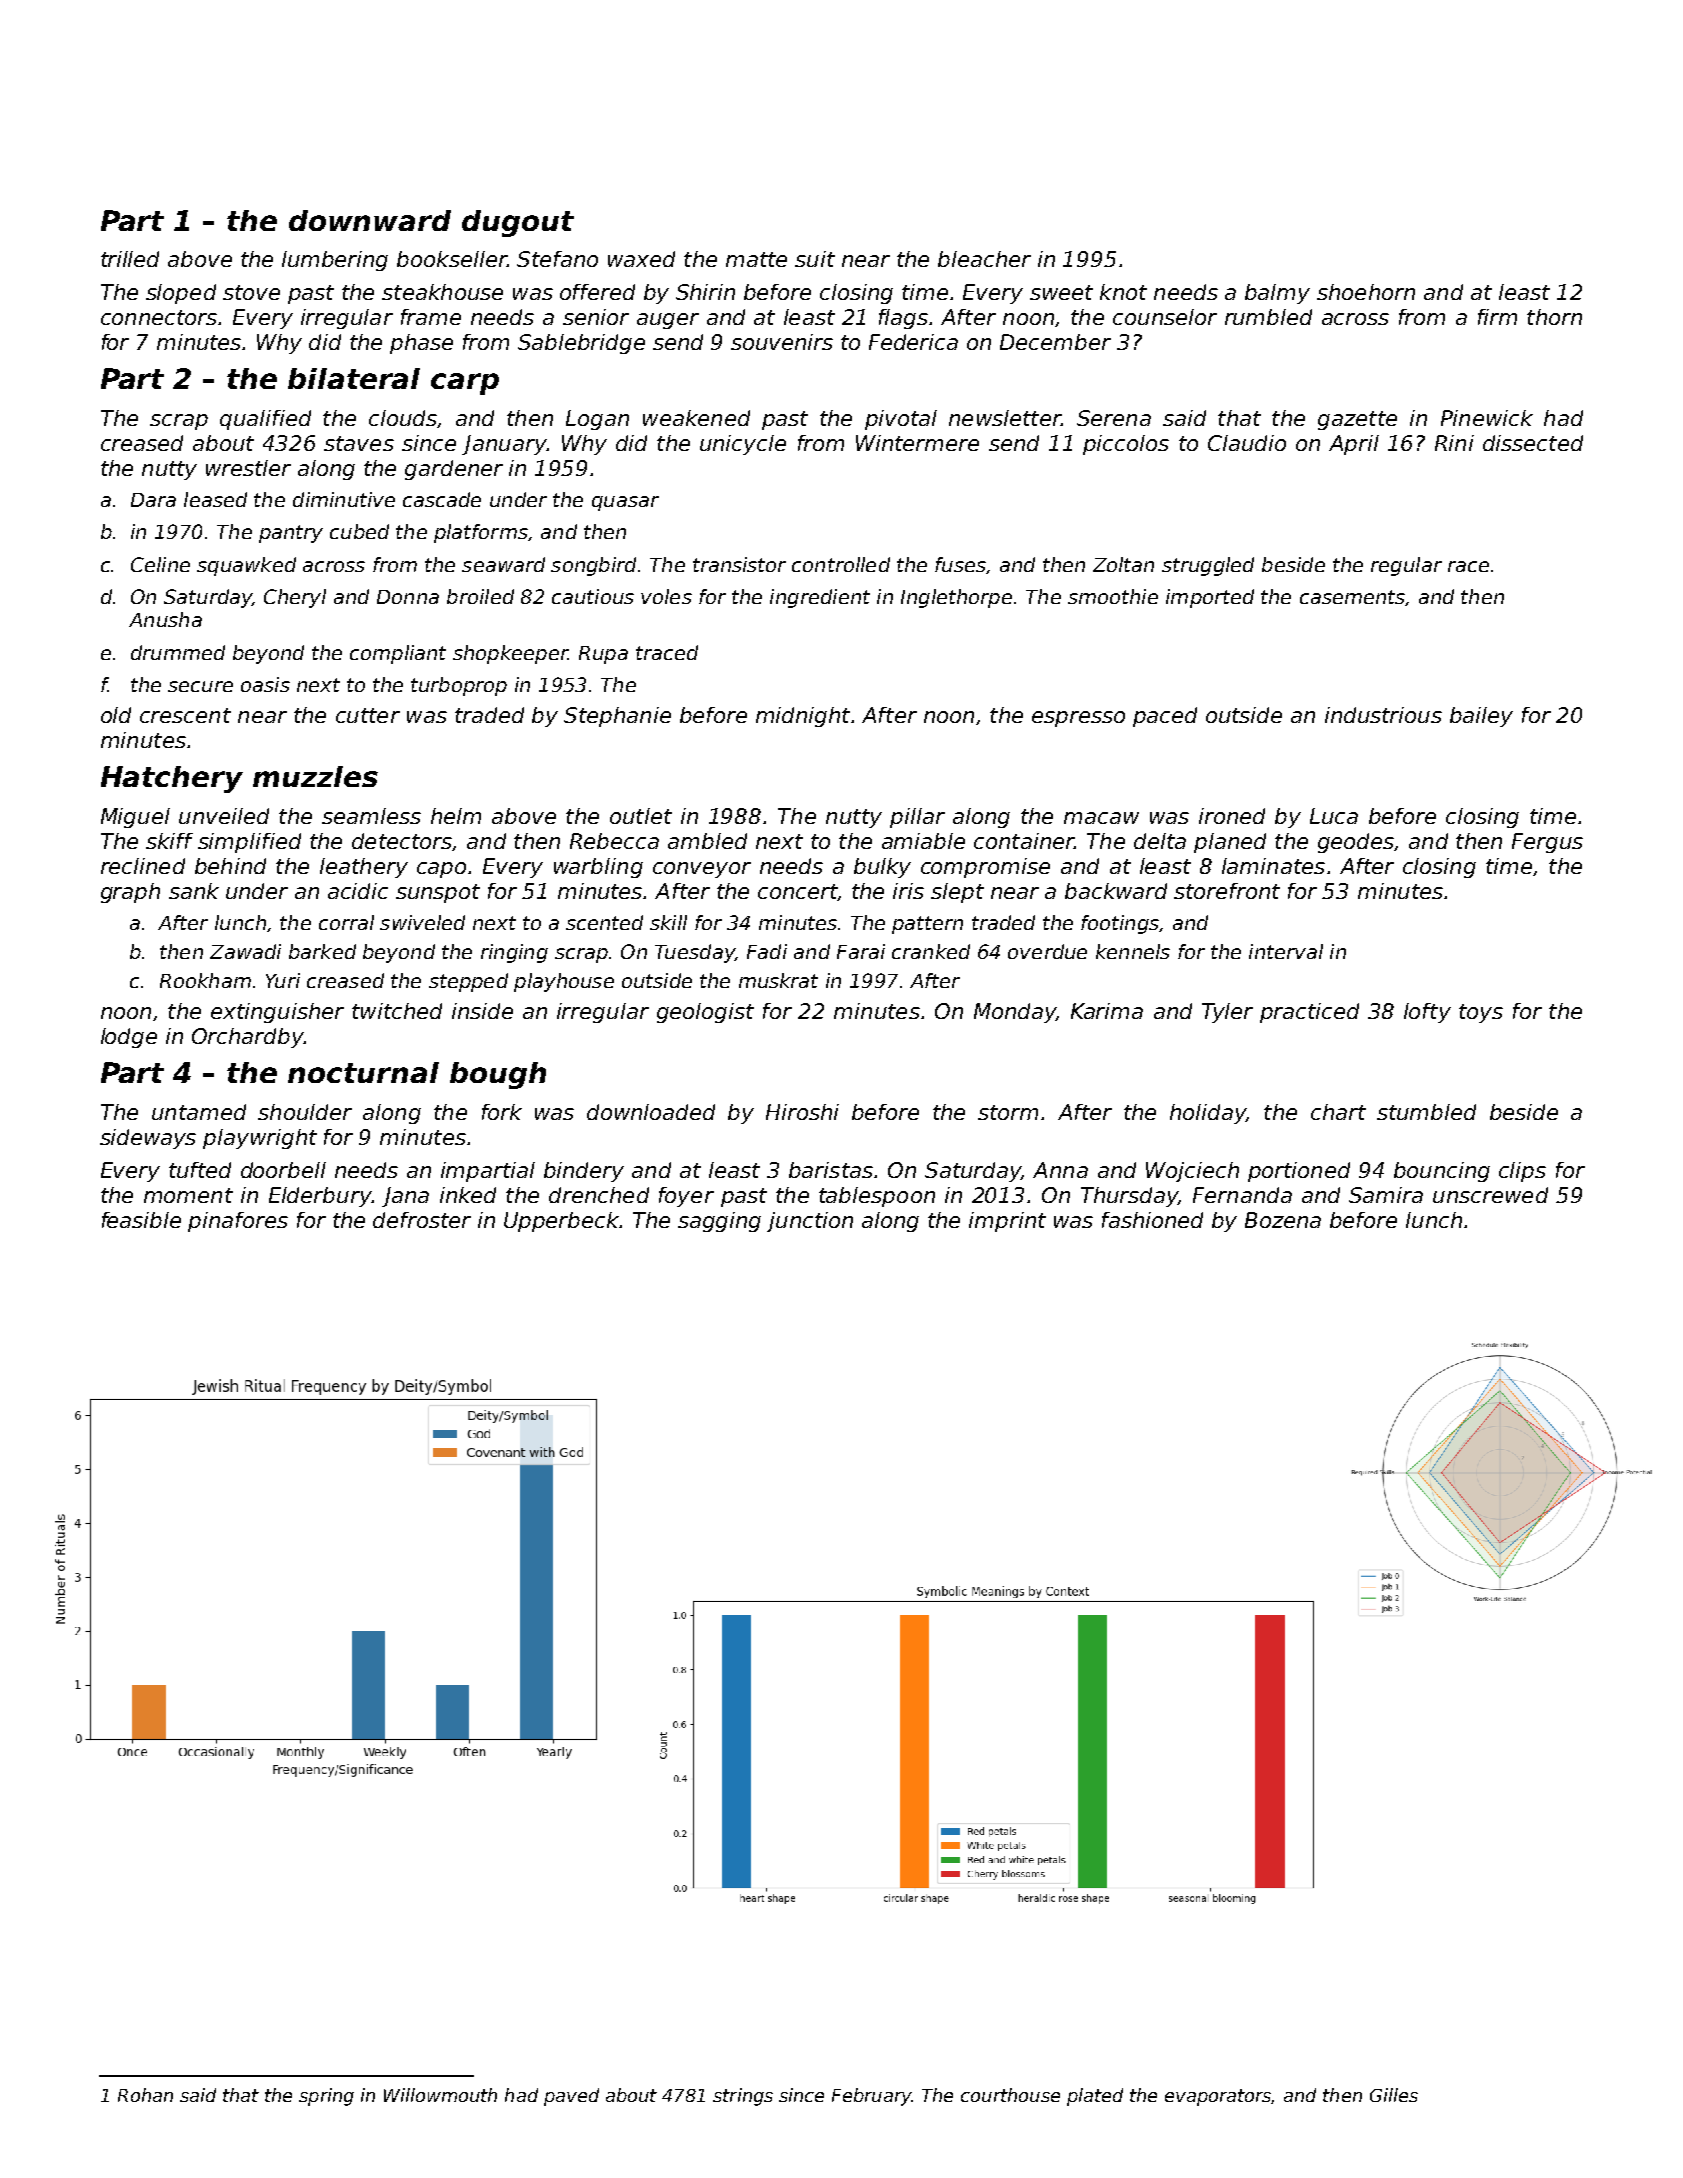 The width and height of the screenshot is (1683, 2178). Describe the element at coordinates (153, 500) in the screenshot. I see `Dara` at that location.
